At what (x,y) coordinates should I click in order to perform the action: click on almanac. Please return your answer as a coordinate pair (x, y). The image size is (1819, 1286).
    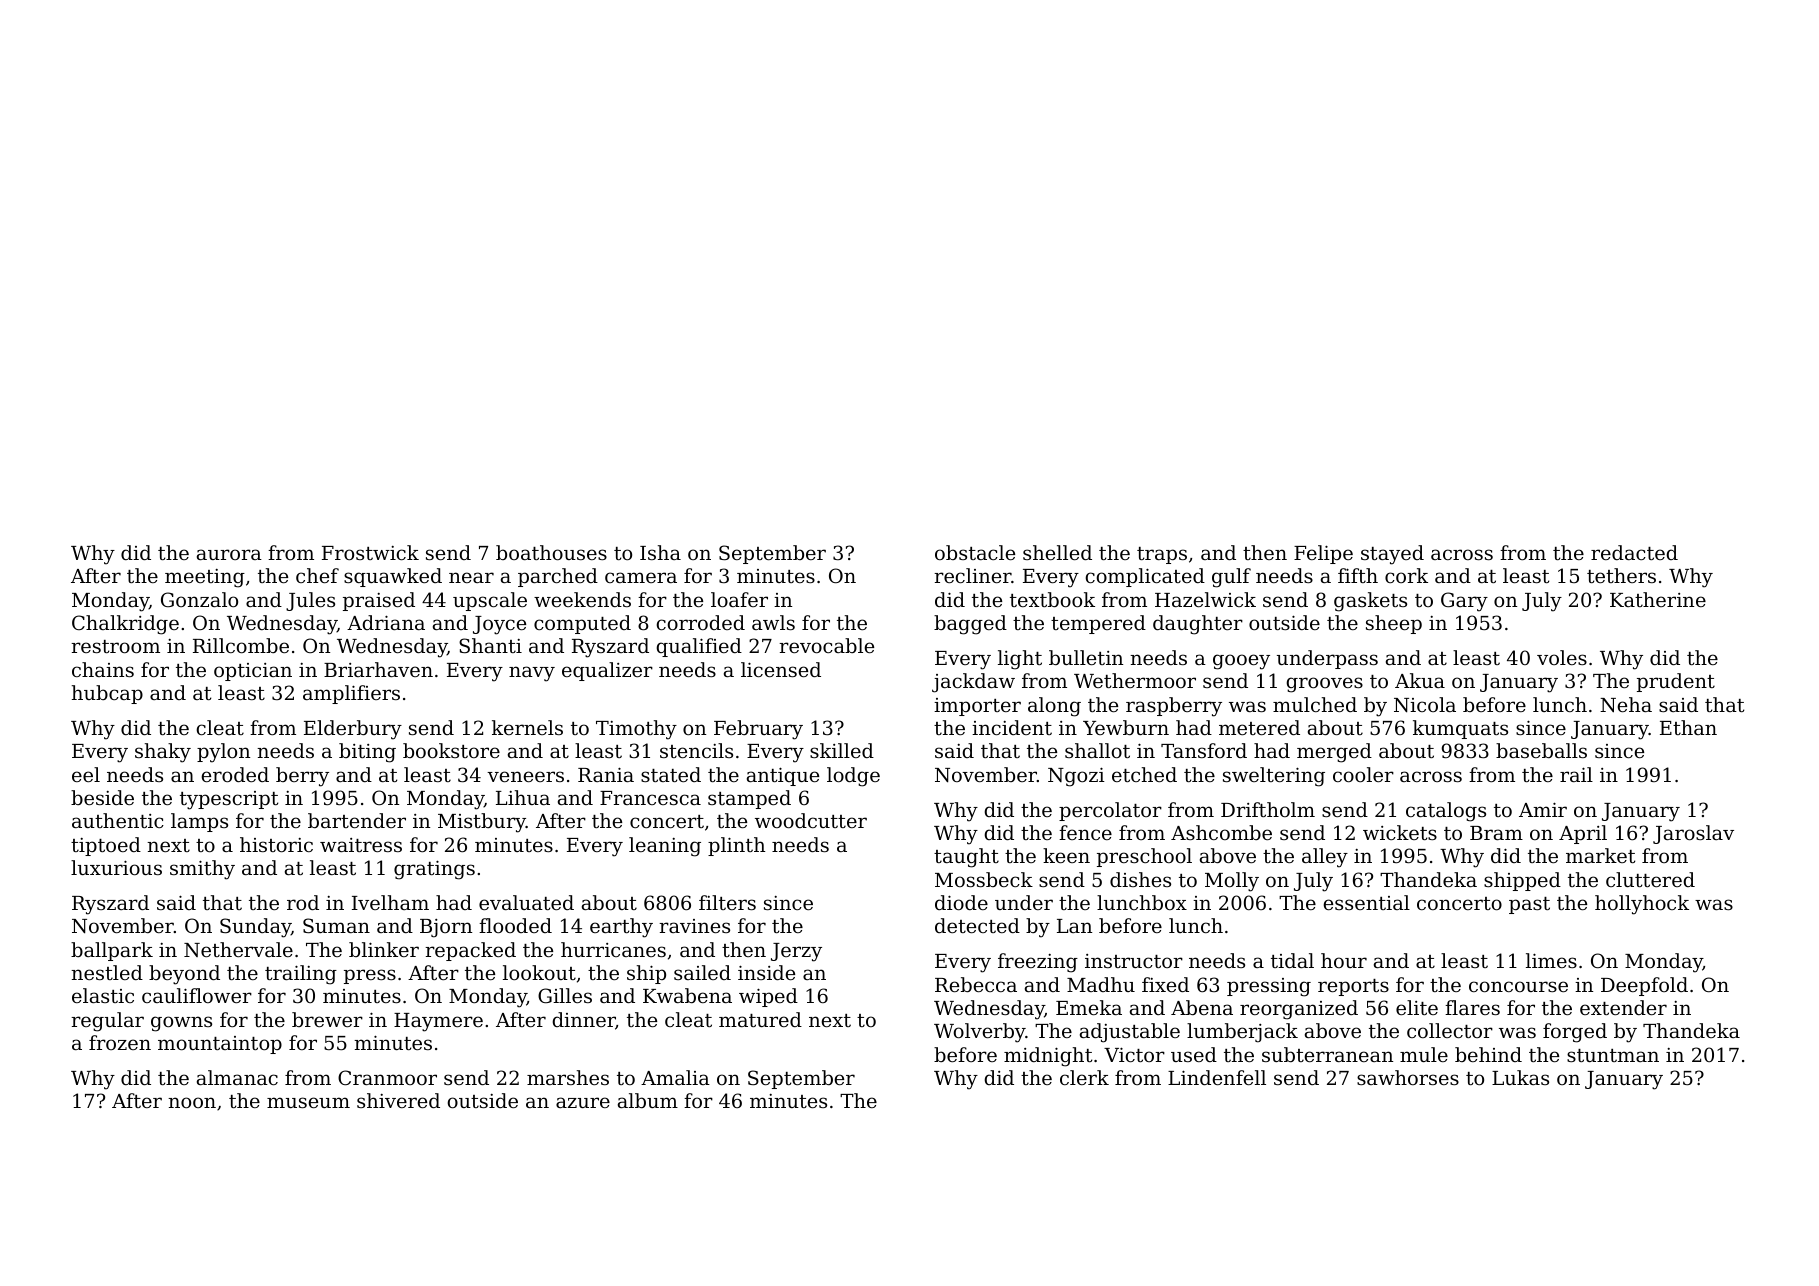
    Looking at the image, I should click on (237, 1077).
